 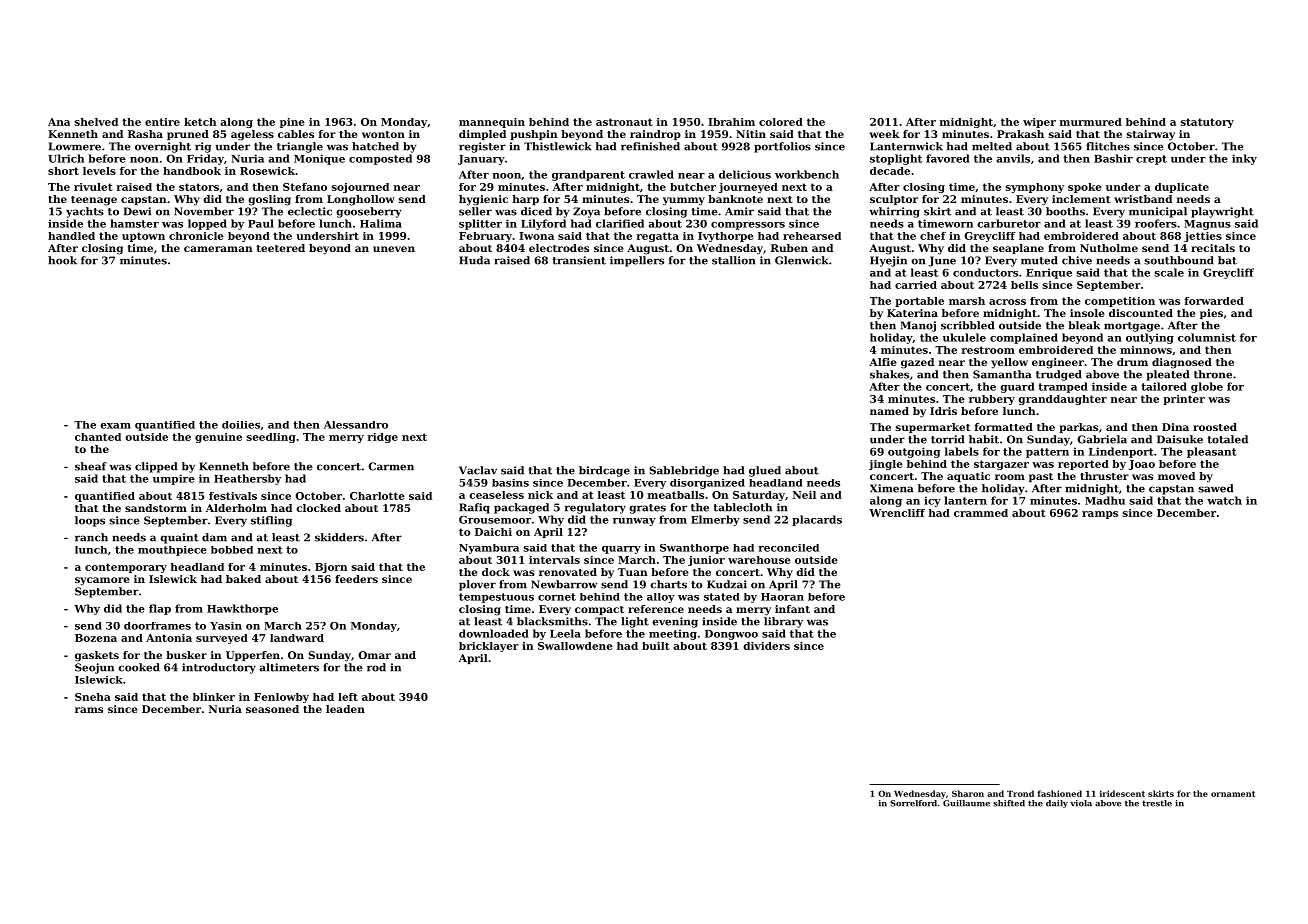 What do you see at coordinates (356, 425) in the screenshot?
I see `Alessandro` at bounding box center [356, 425].
